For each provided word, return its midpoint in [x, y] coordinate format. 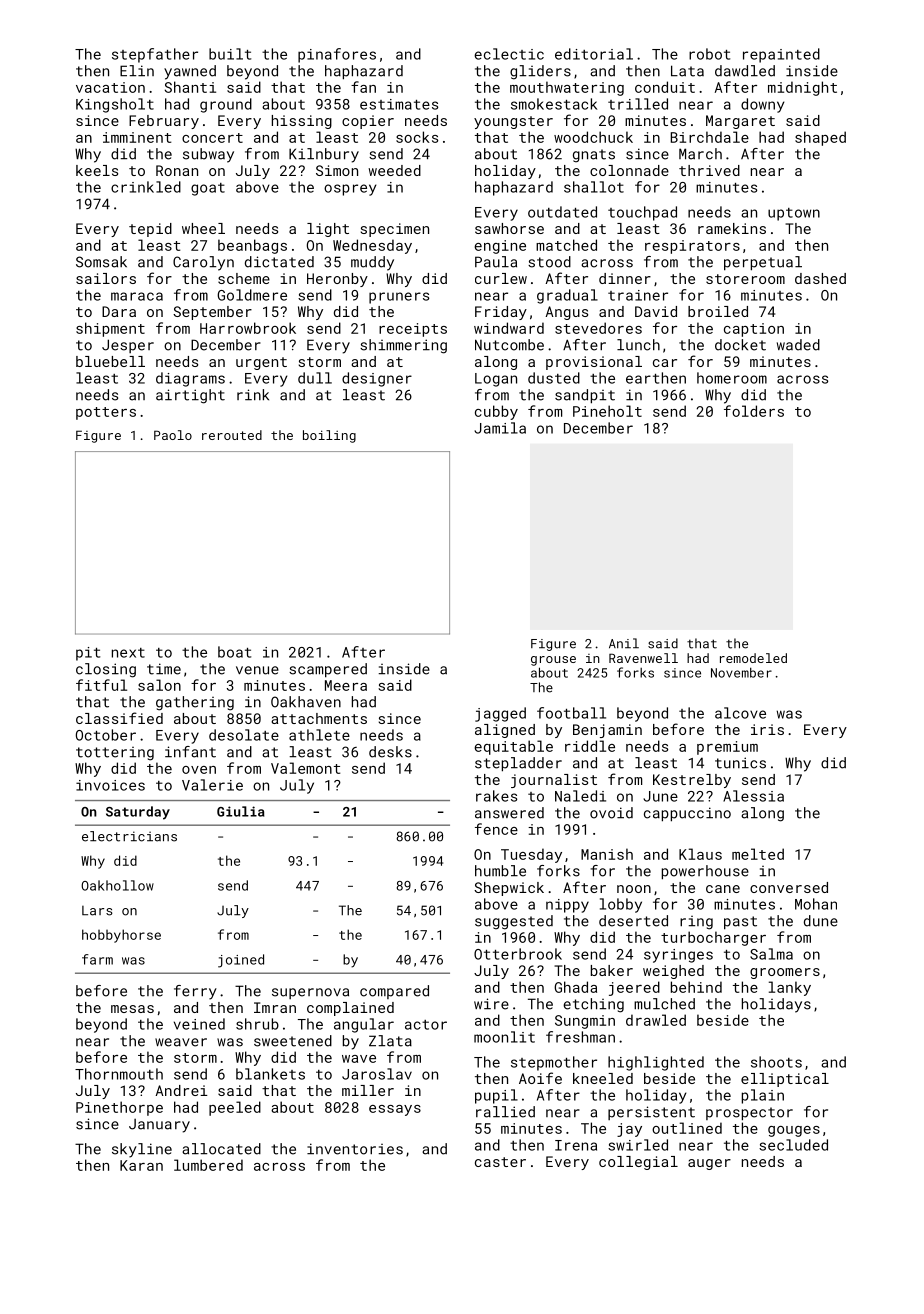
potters [106, 413]
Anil [624, 643]
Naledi [580, 796]
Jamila [500, 428]
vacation [110, 87]
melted [758, 854]
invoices [110, 785]
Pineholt [607, 411]
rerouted [232, 435]
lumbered [208, 1165]
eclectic [509, 54]
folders [754, 411]
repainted [781, 55]
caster [500, 1162]
